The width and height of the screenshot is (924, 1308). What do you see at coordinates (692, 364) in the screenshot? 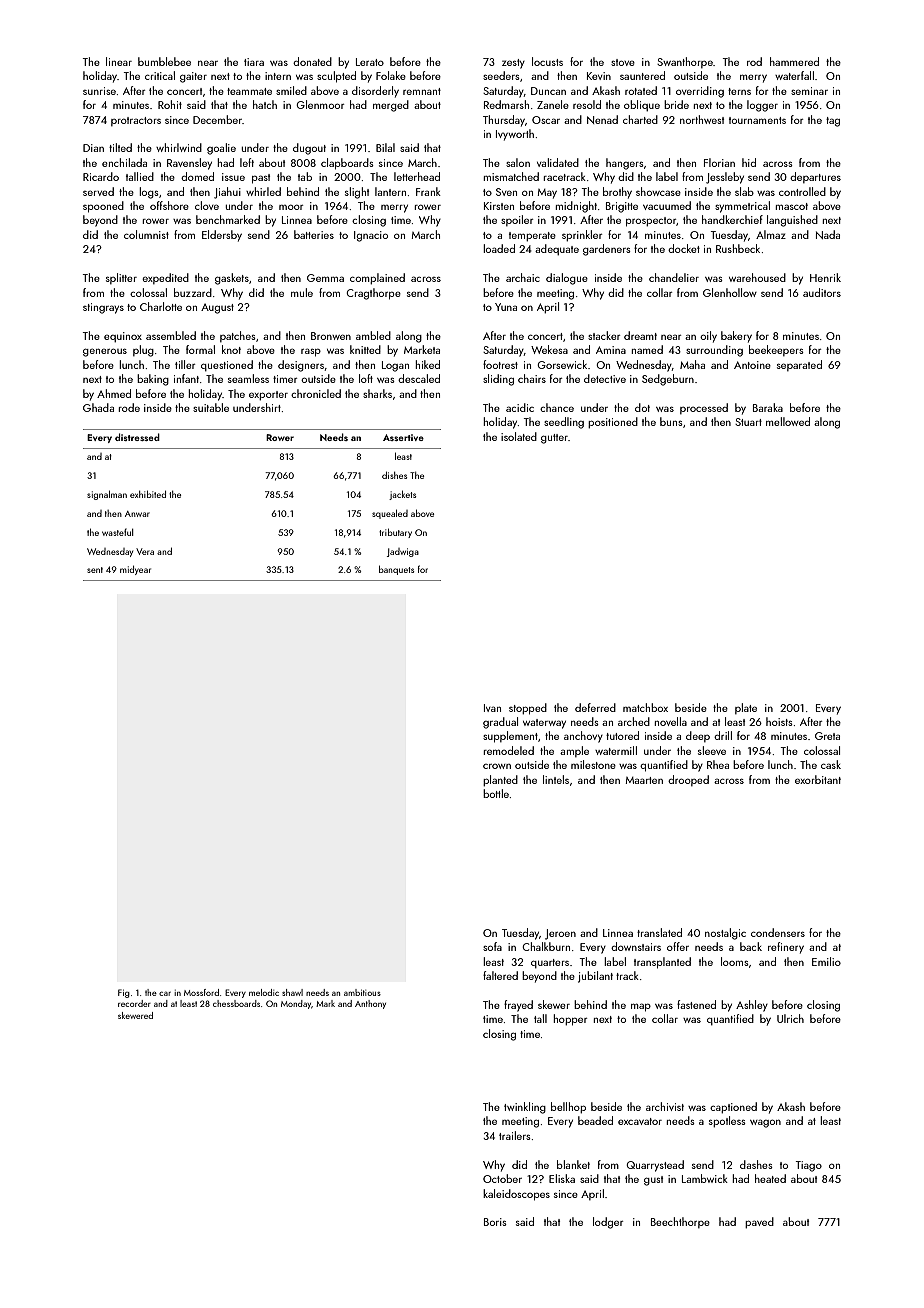
I see `Maha` at bounding box center [692, 364].
